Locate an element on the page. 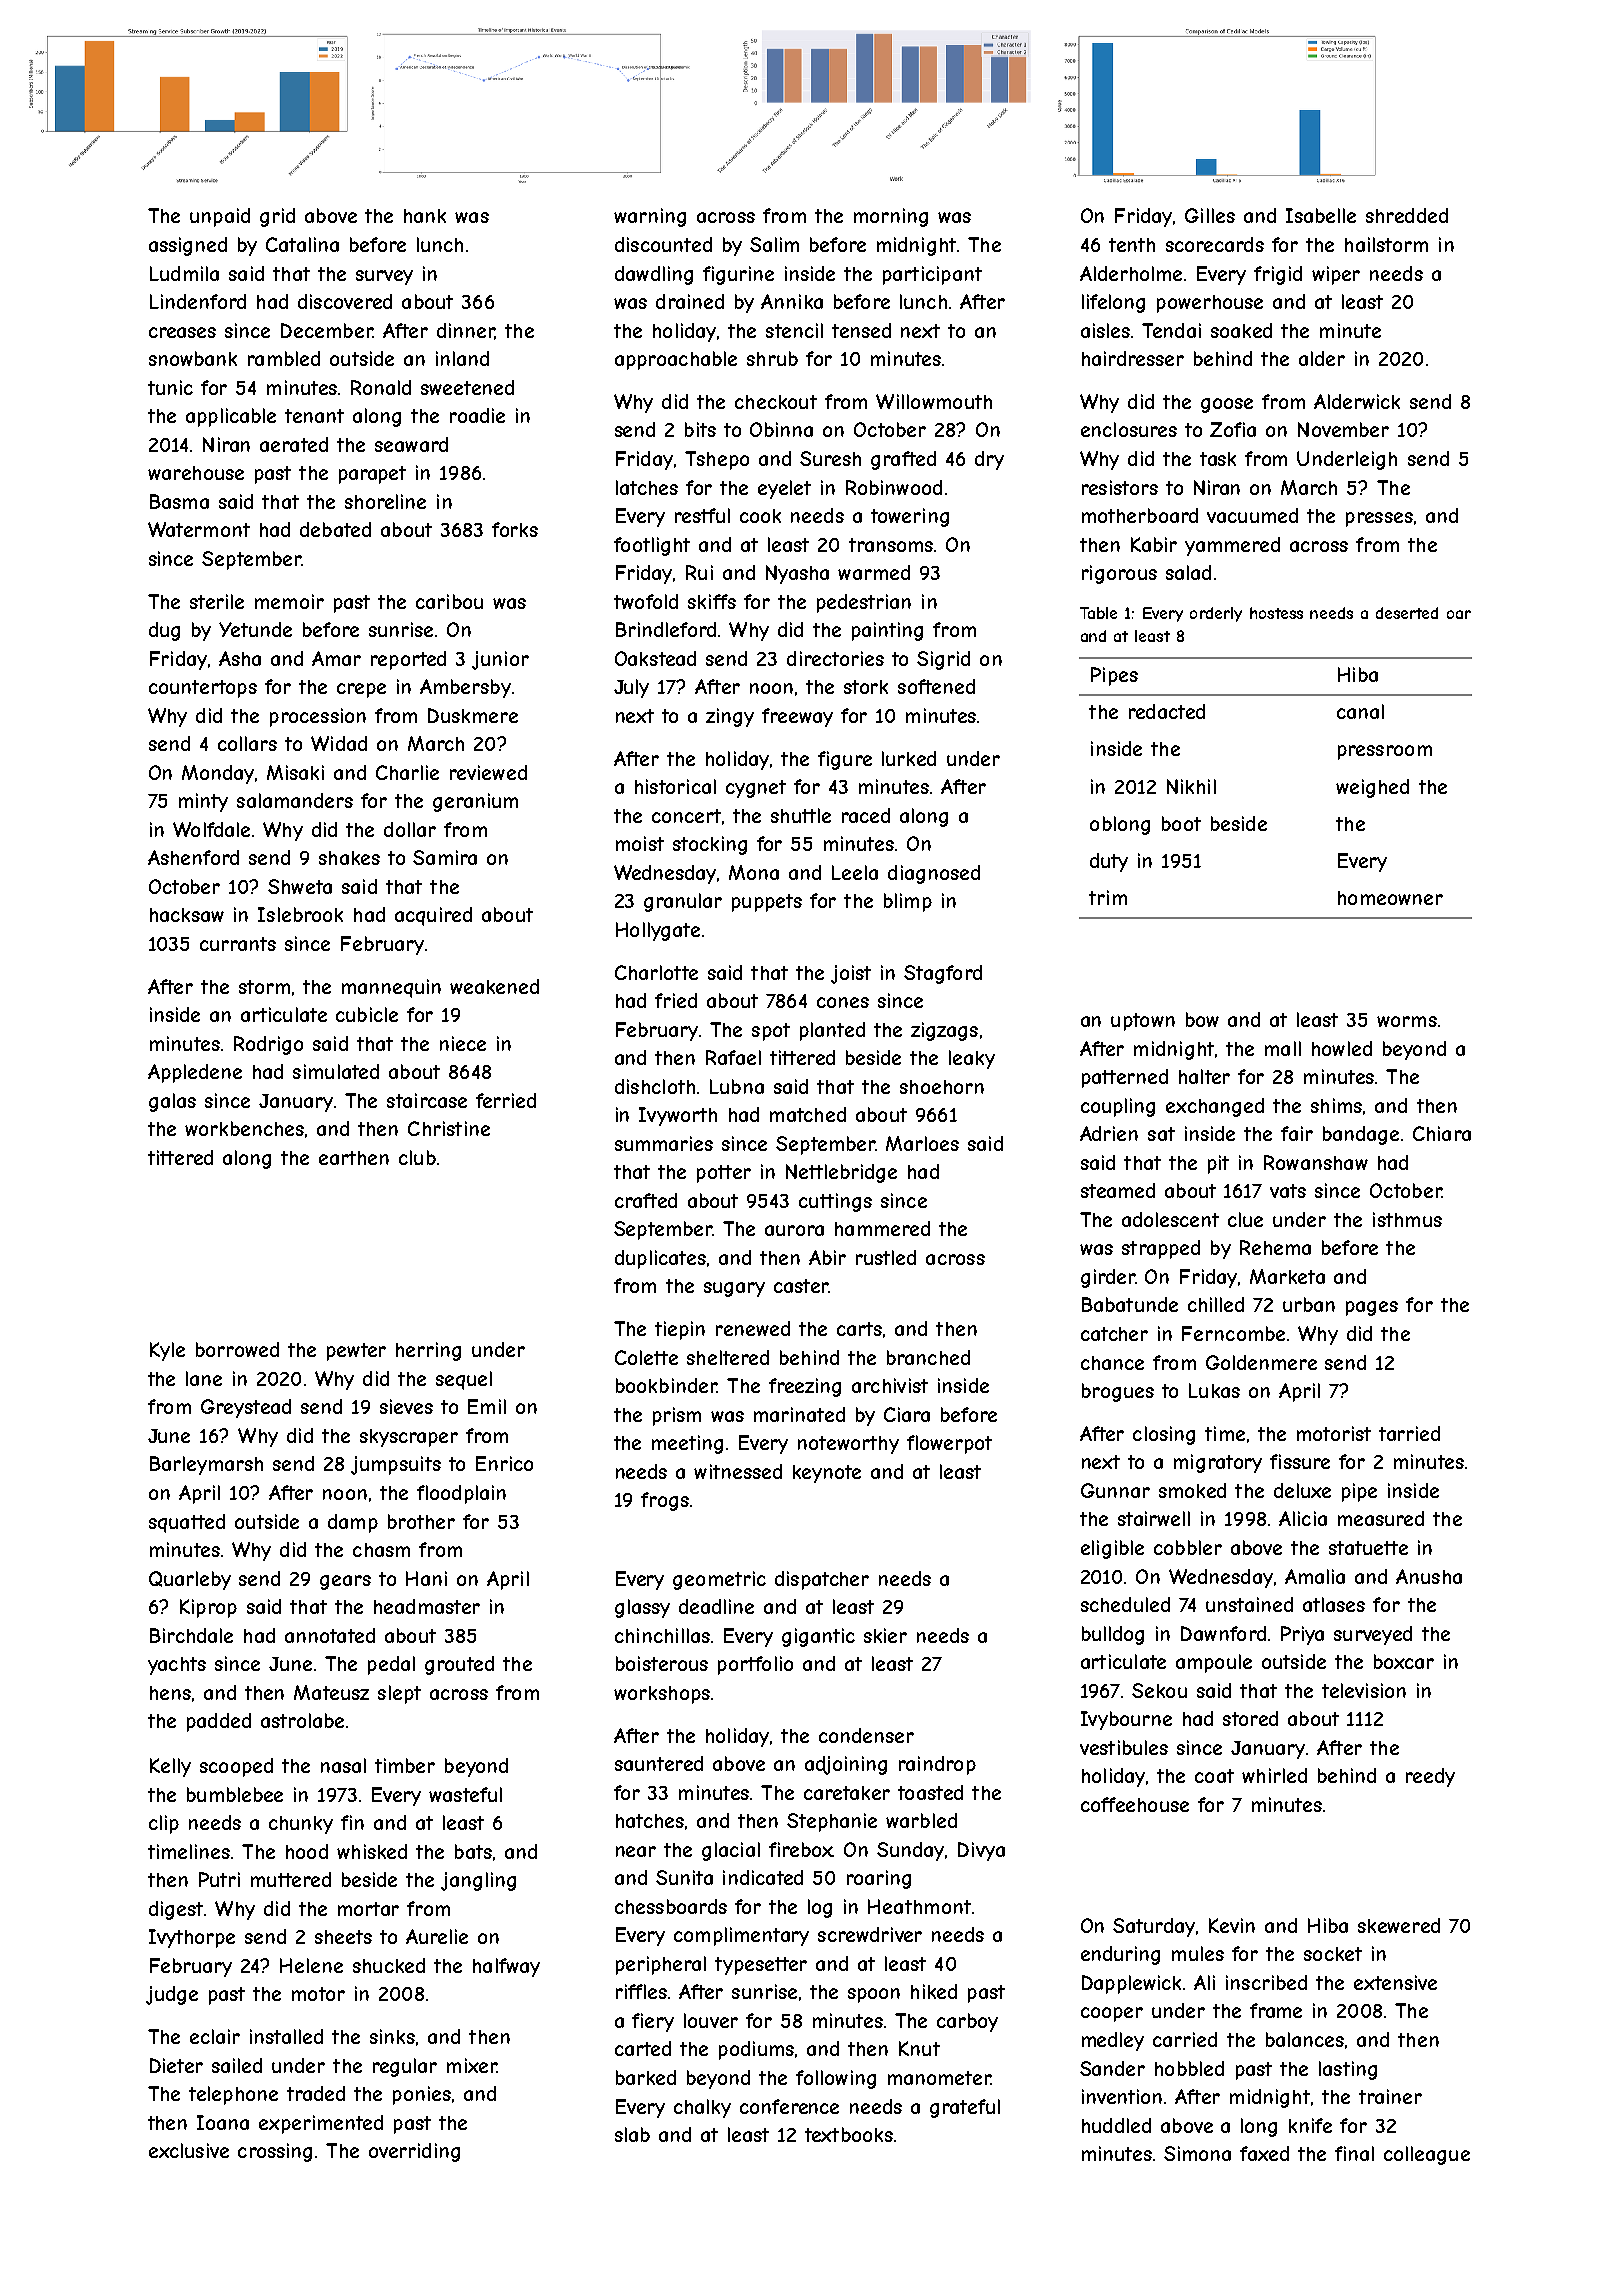 Image resolution: width=1620 pixels, height=2292 pixels. exclusive is located at coordinates (189, 2150).
